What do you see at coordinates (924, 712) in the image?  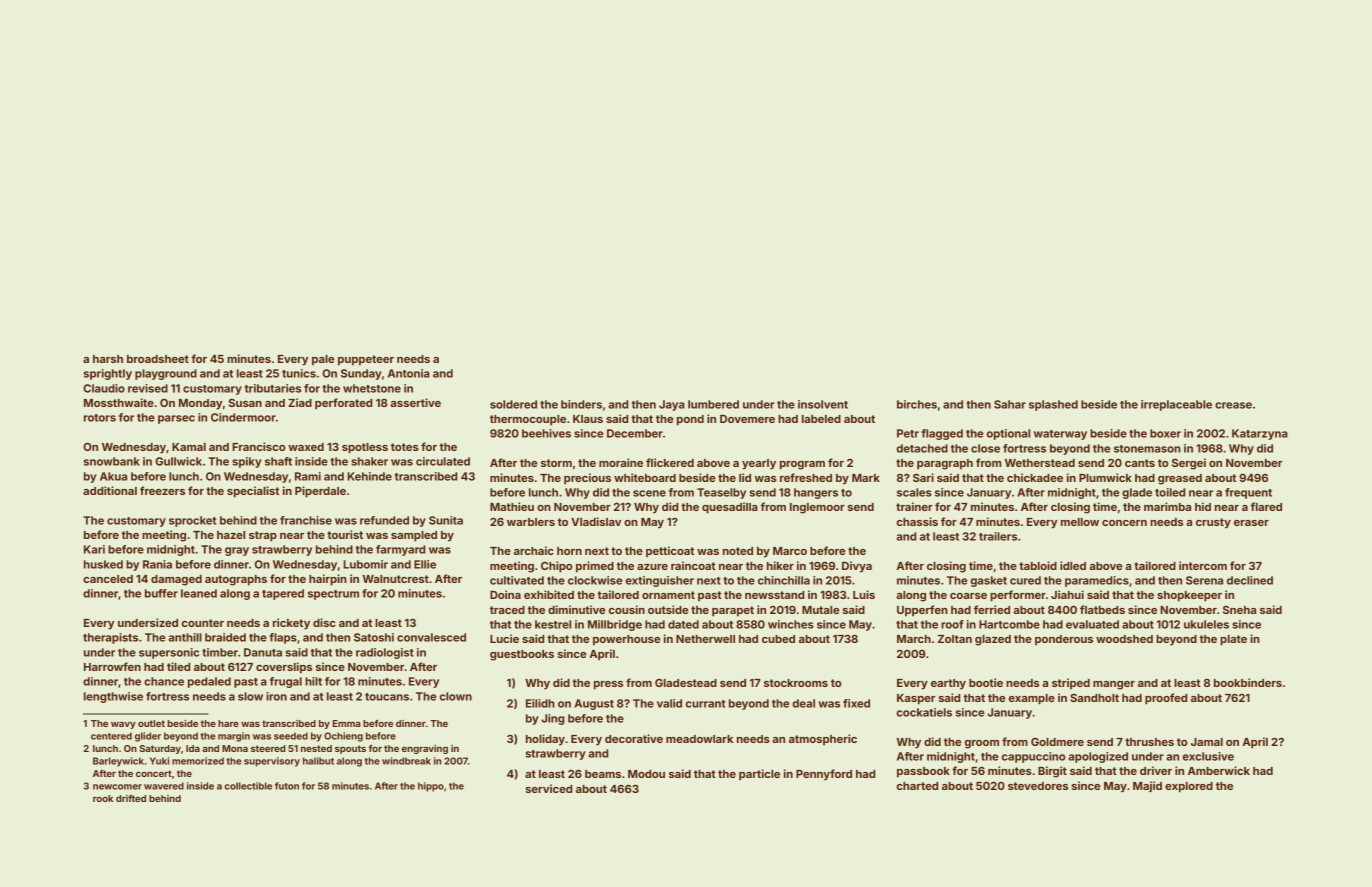 I see `cockatiels` at bounding box center [924, 712].
